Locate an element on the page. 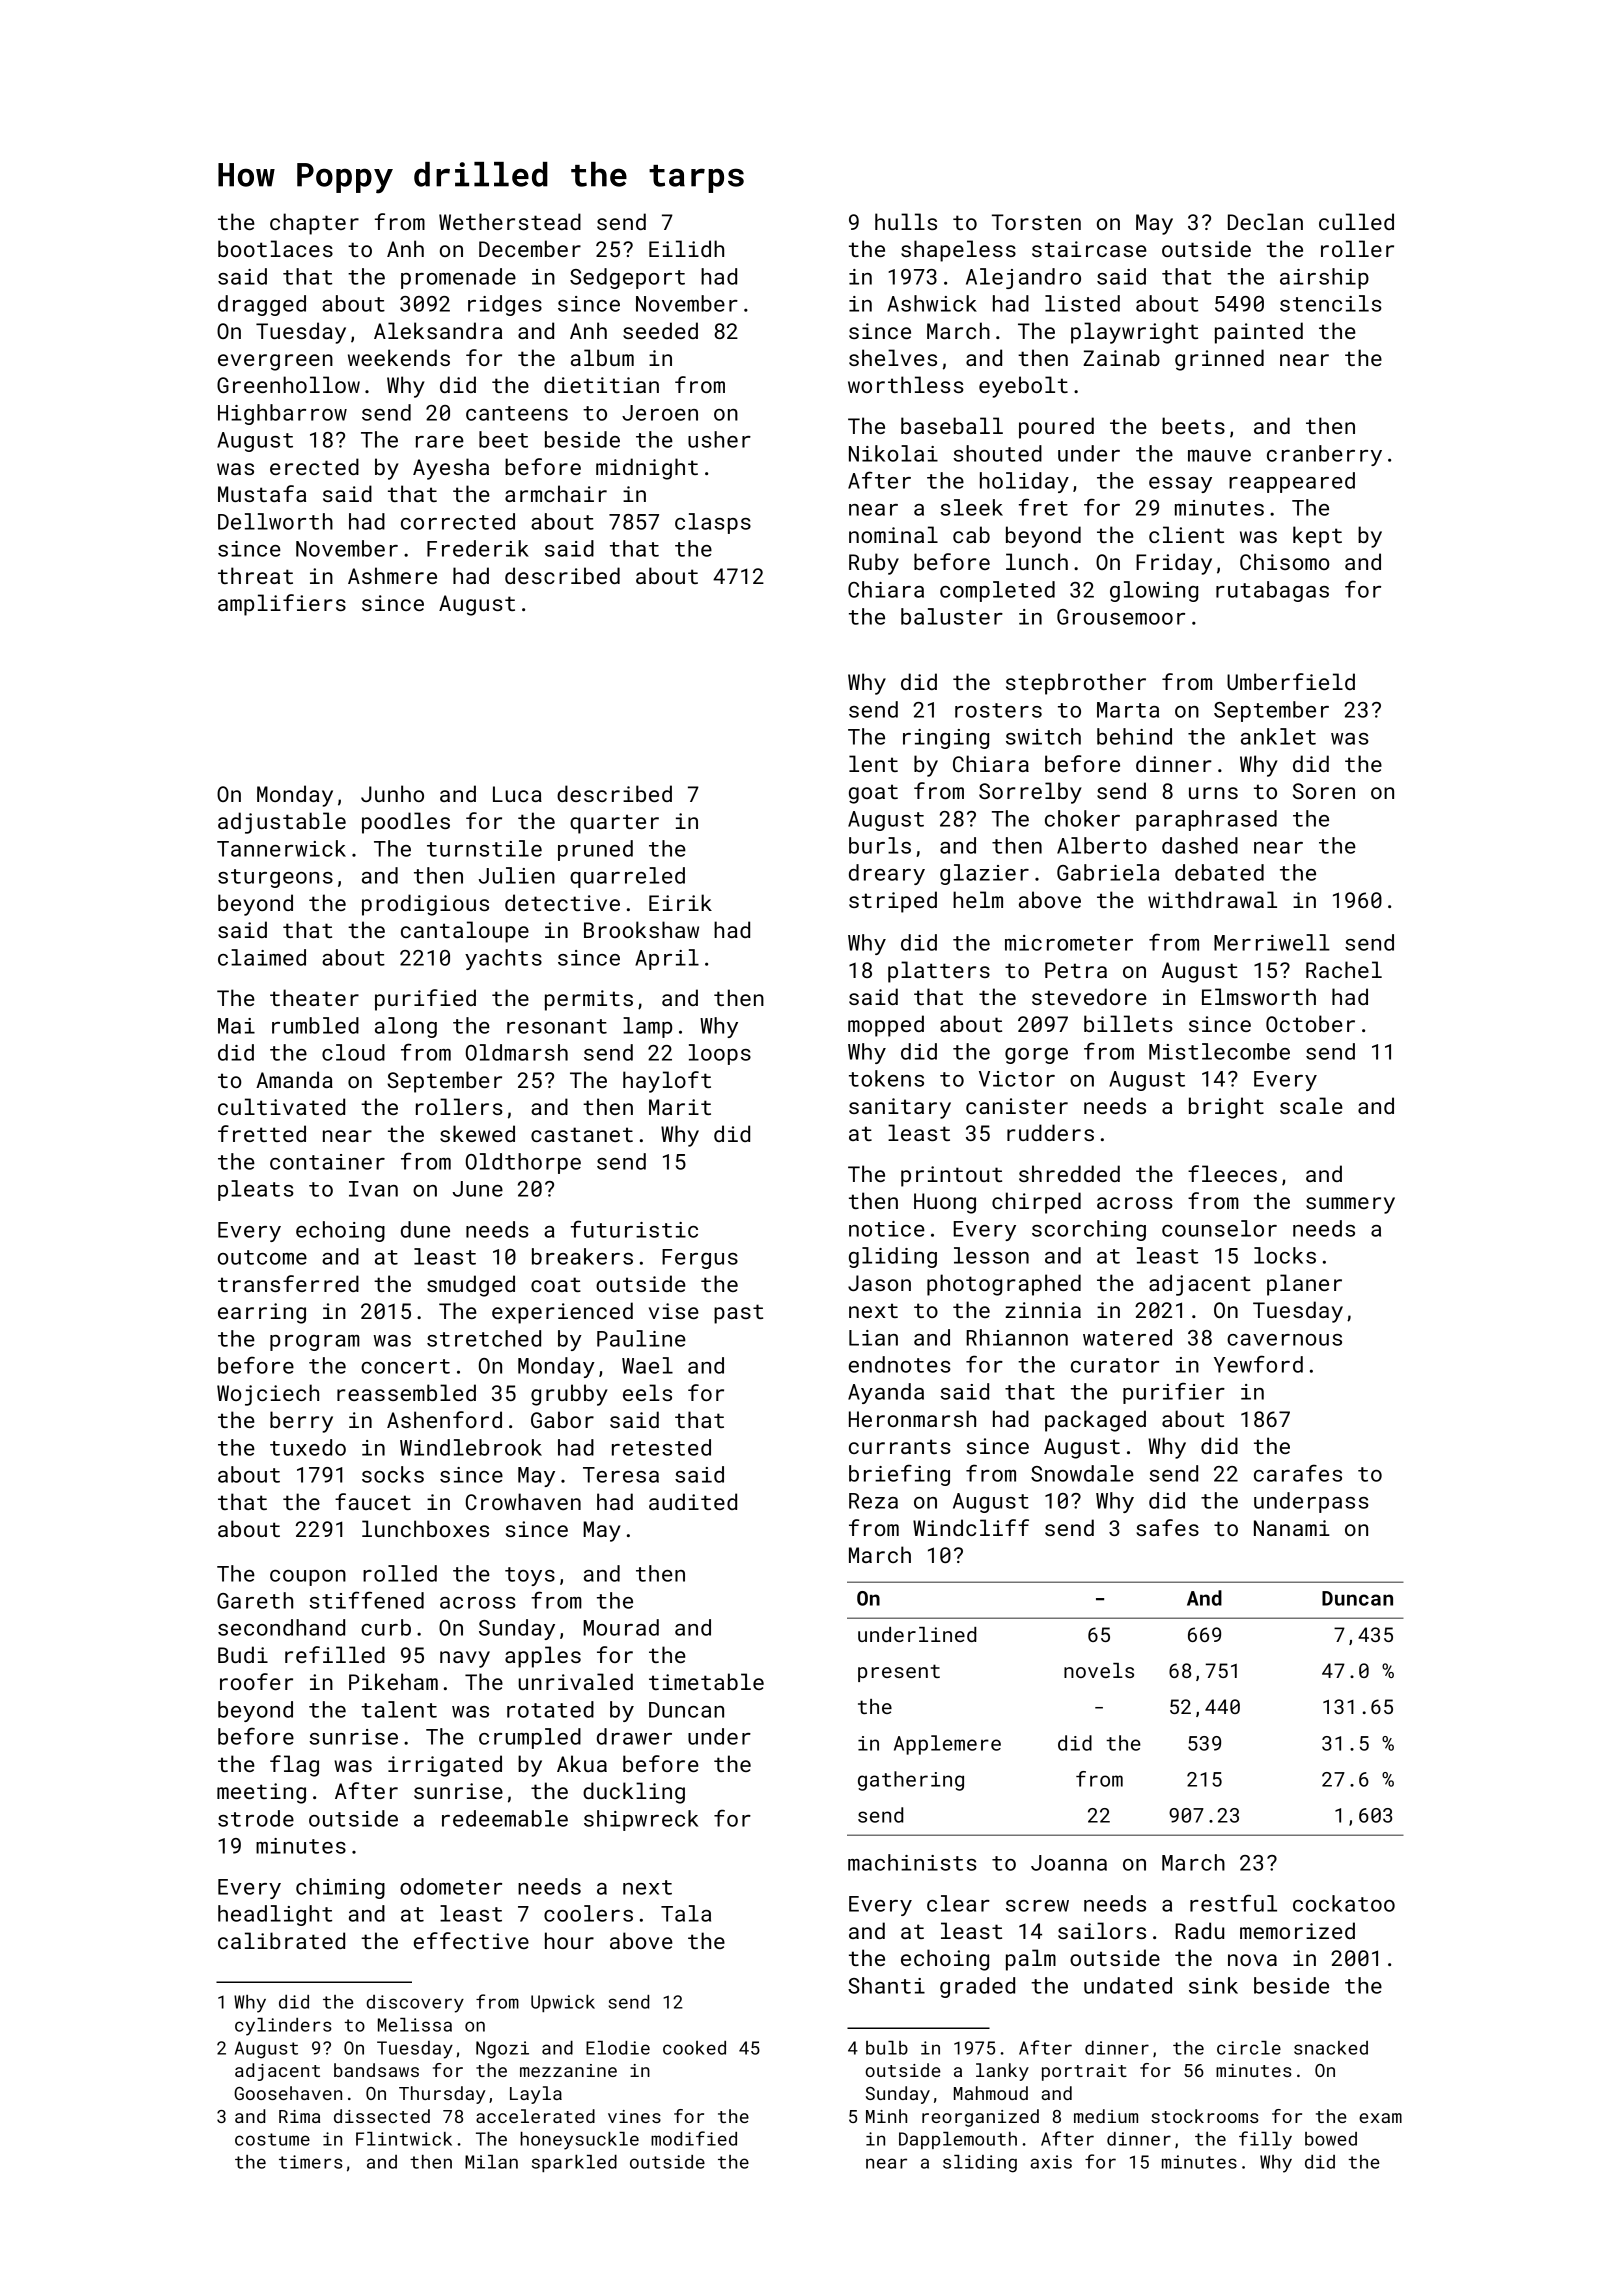 The width and height of the image is (1620, 2292). chapter is located at coordinates (314, 224).
